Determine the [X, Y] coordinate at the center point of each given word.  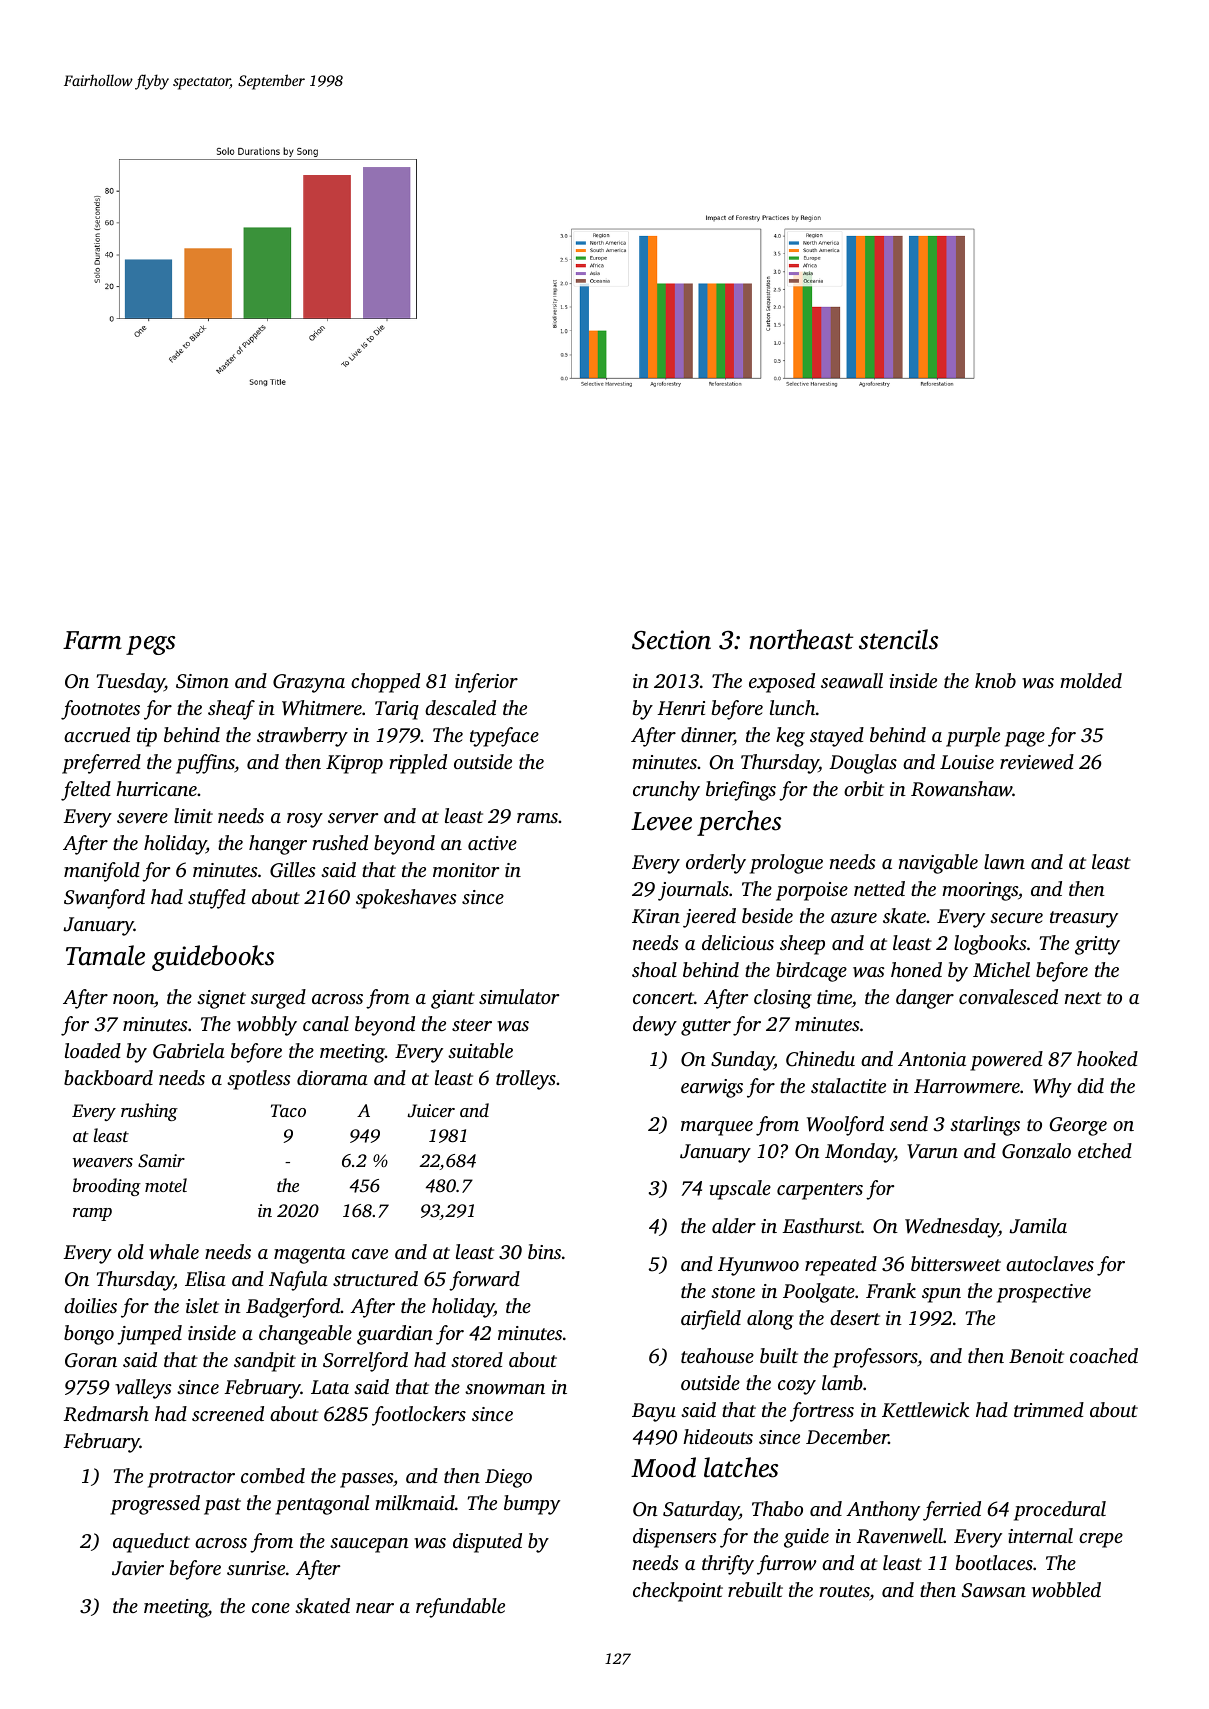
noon [133, 999]
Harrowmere [967, 1086]
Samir [161, 1161]
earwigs [712, 1088]
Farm [92, 640]
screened [228, 1413]
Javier [138, 1568]
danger [925, 999]
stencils [898, 639]
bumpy [532, 1505]
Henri [681, 708]
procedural [1060, 1511]
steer [472, 1025]
